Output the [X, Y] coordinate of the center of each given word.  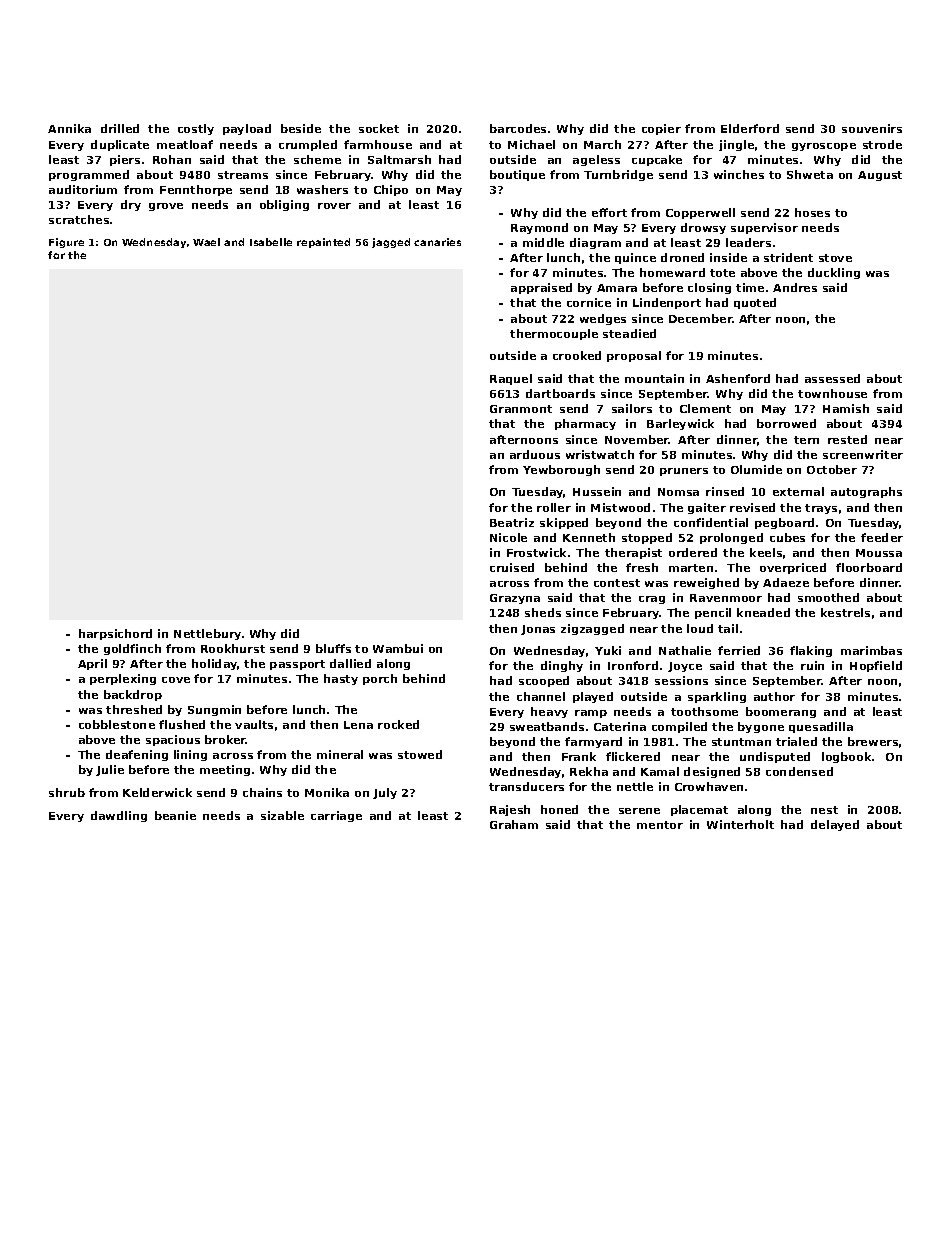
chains [262, 792]
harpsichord [115, 634]
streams [243, 175]
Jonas [538, 630]
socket [379, 128]
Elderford [750, 128]
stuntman [741, 742]
